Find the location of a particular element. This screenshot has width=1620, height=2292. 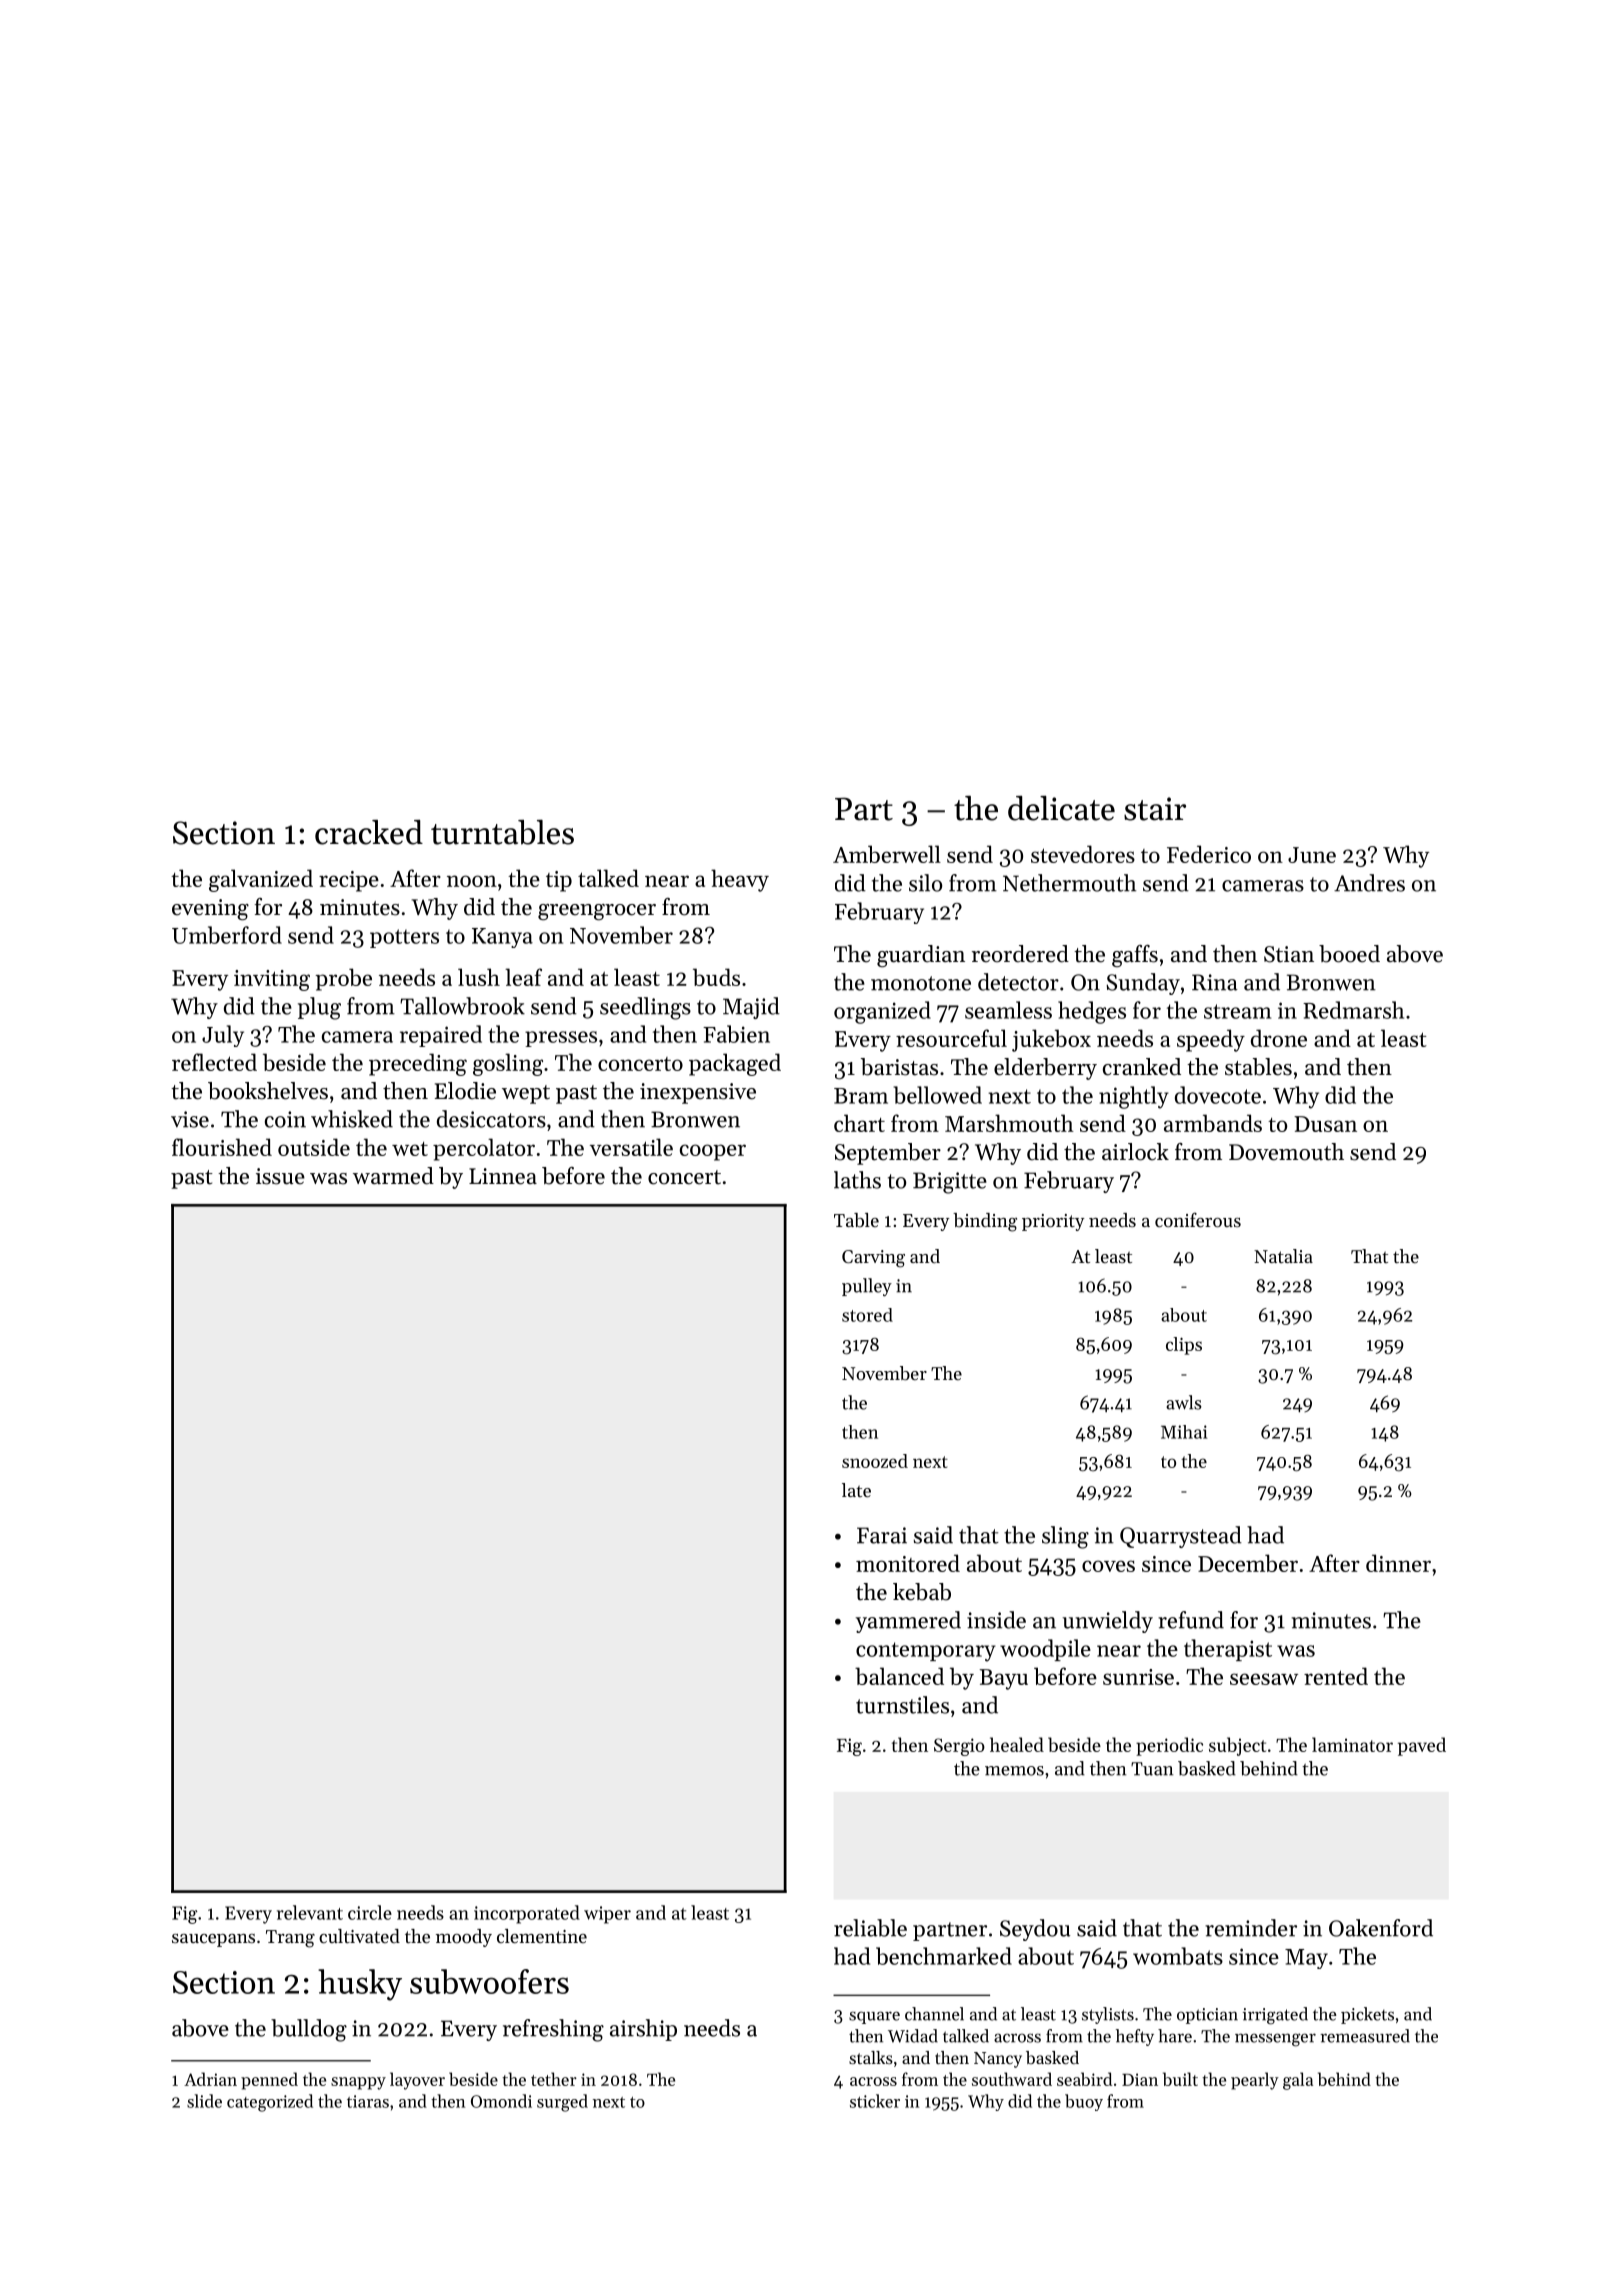

channel is located at coordinates (934, 2014).
